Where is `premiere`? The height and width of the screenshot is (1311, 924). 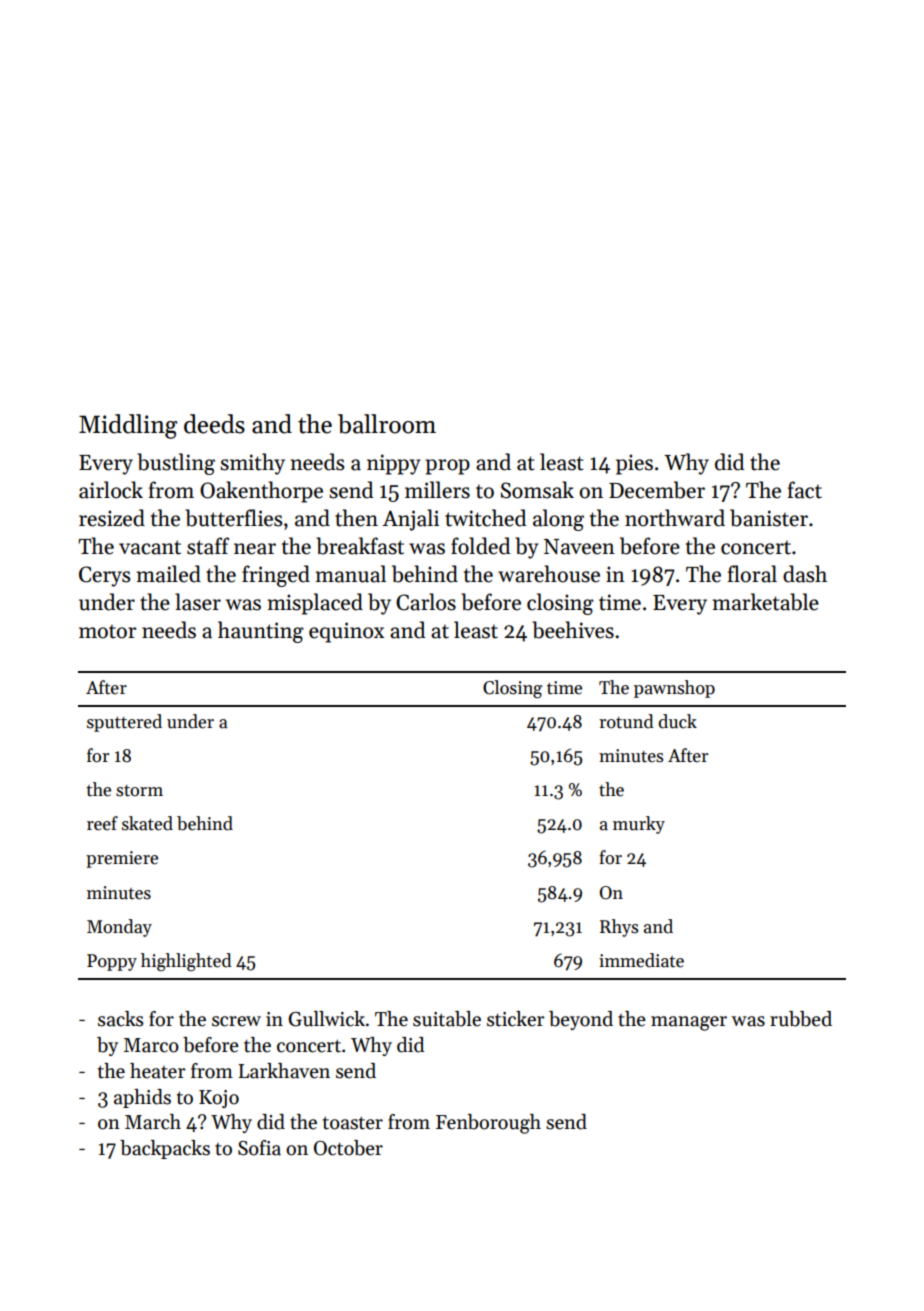 premiere is located at coordinates (122, 859).
